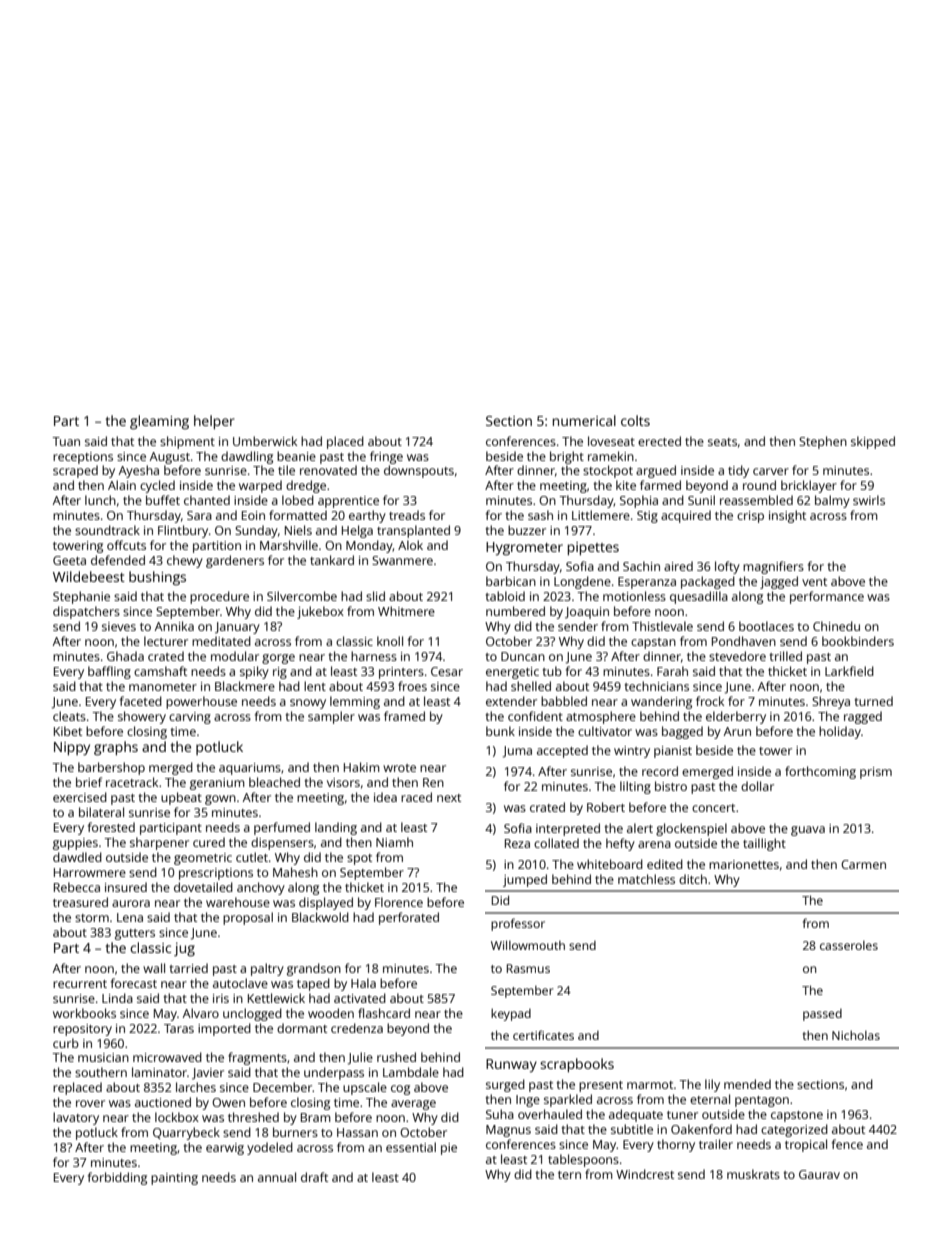 This document has width=952, height=1233. I want to click on lavatory, so click(76, 1118).
